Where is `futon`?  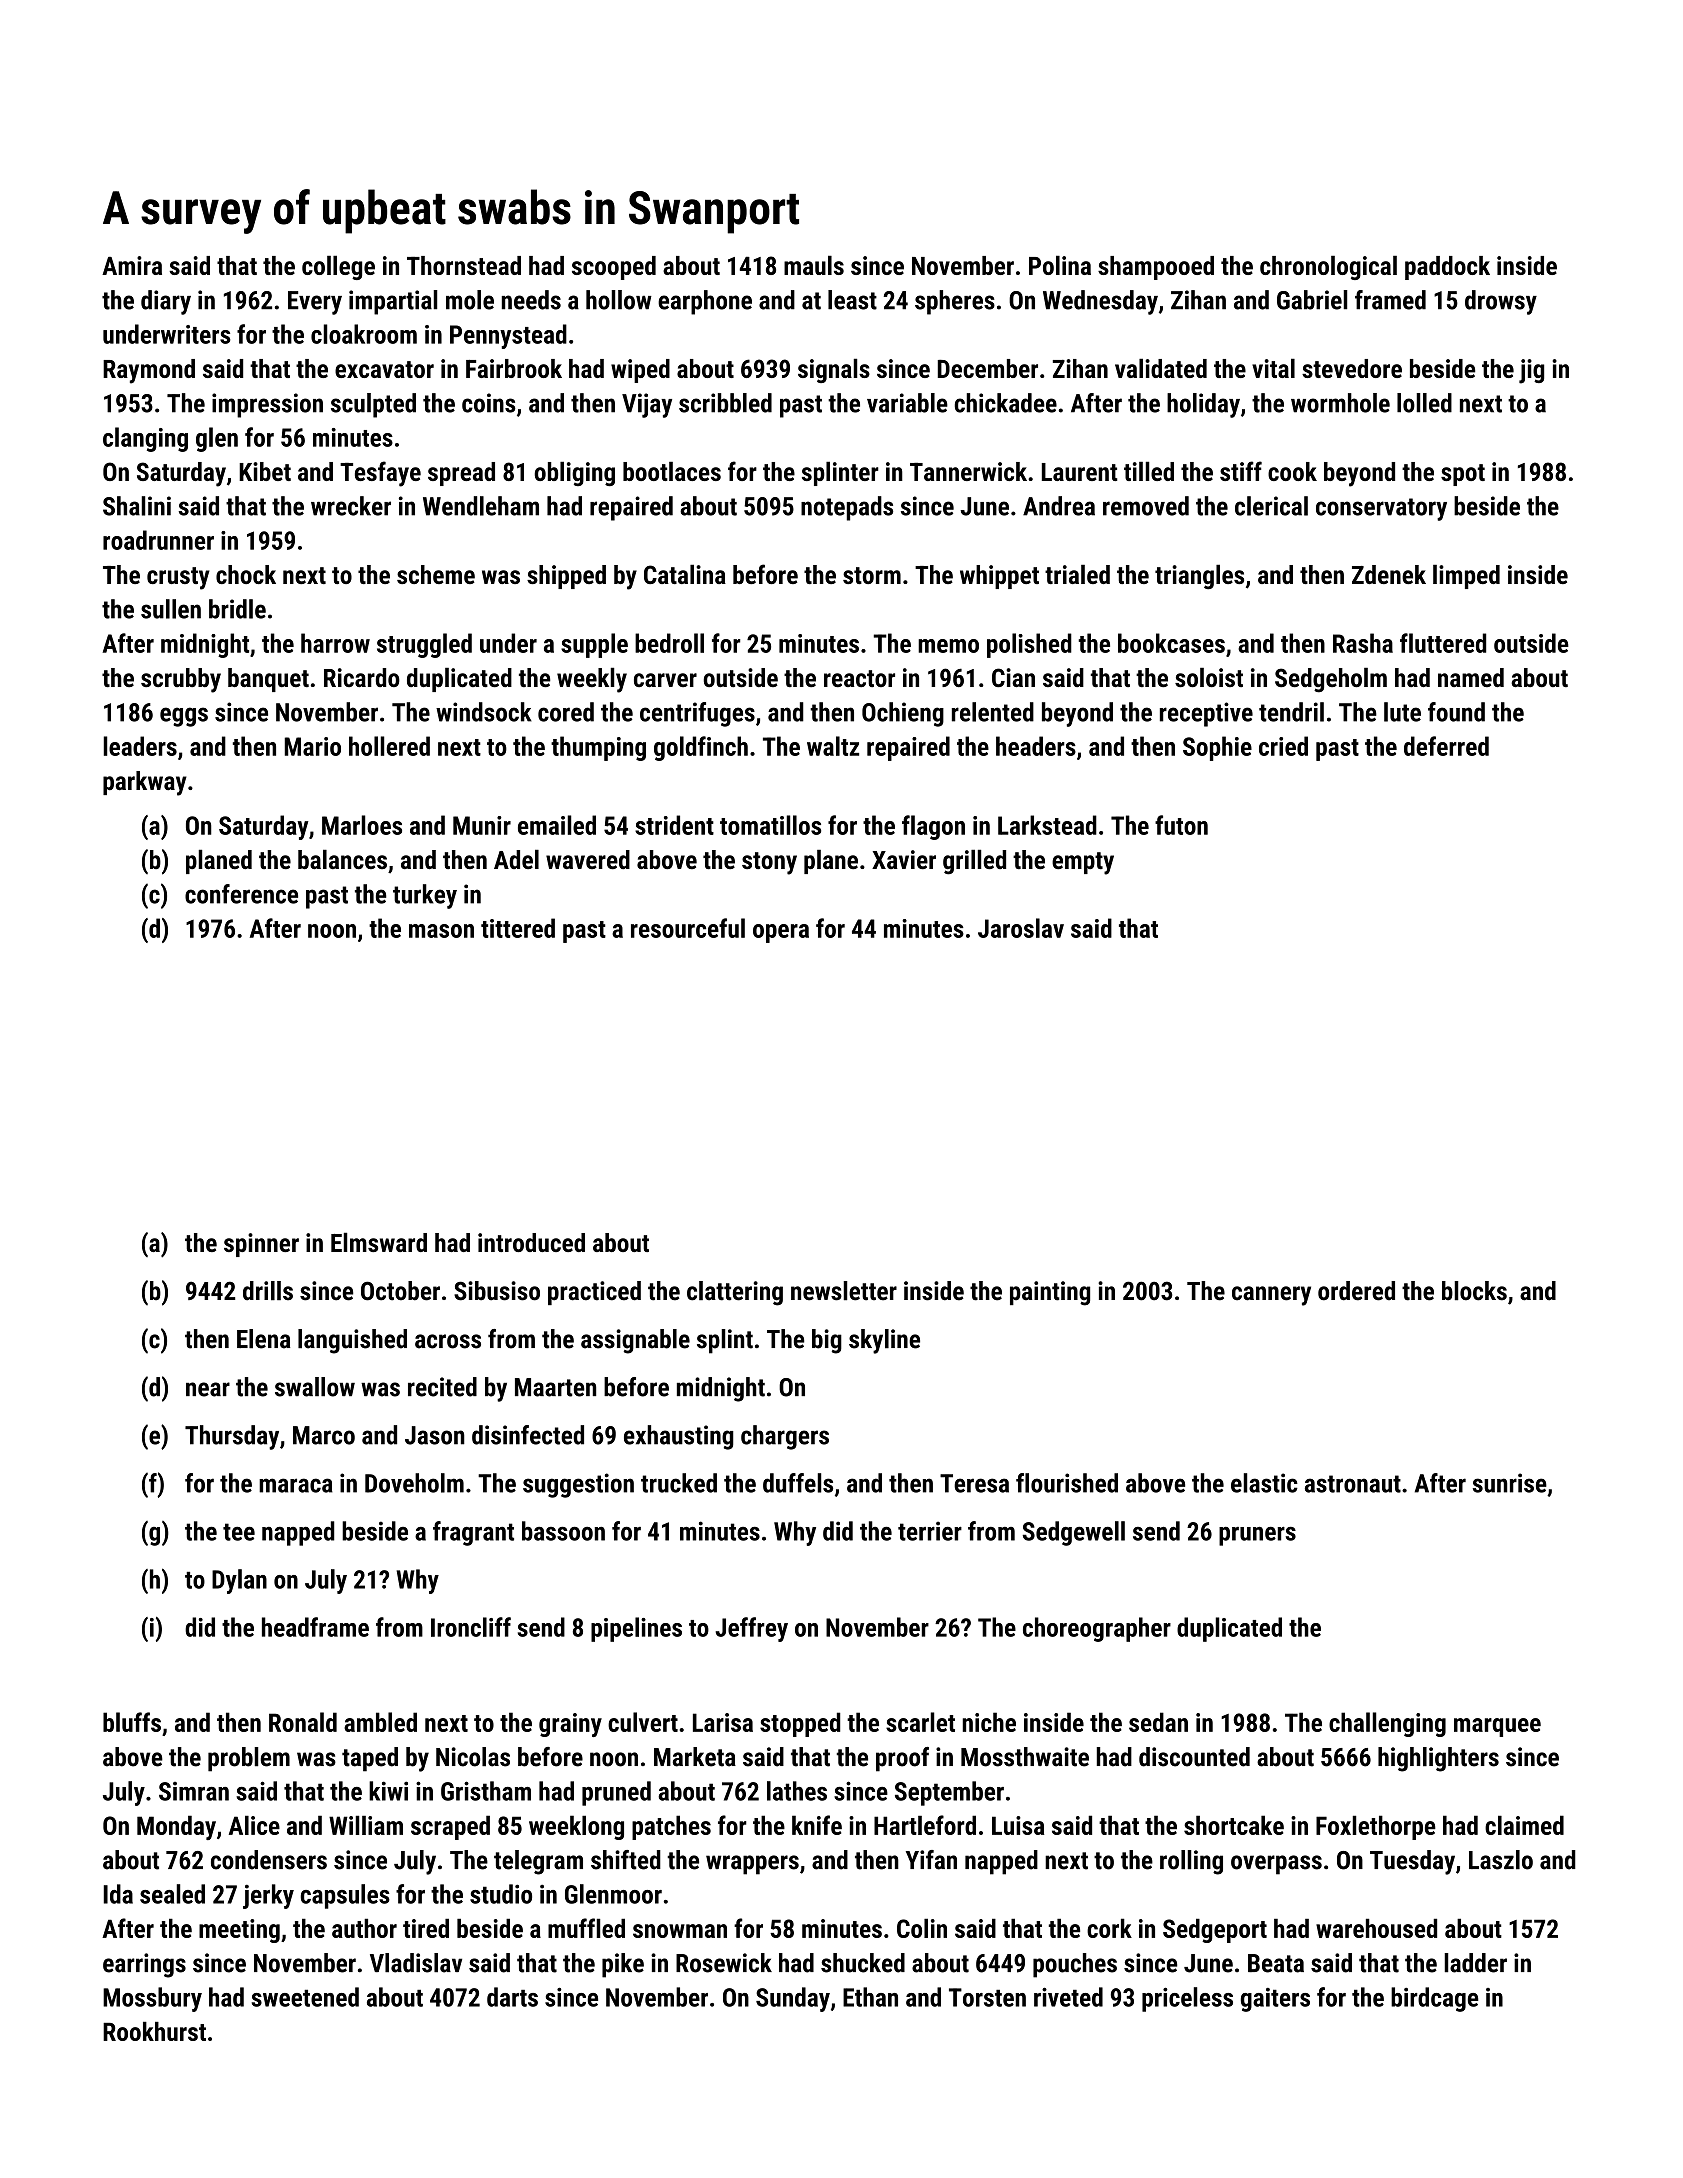 futon is located at coordinates (1181, 825).
